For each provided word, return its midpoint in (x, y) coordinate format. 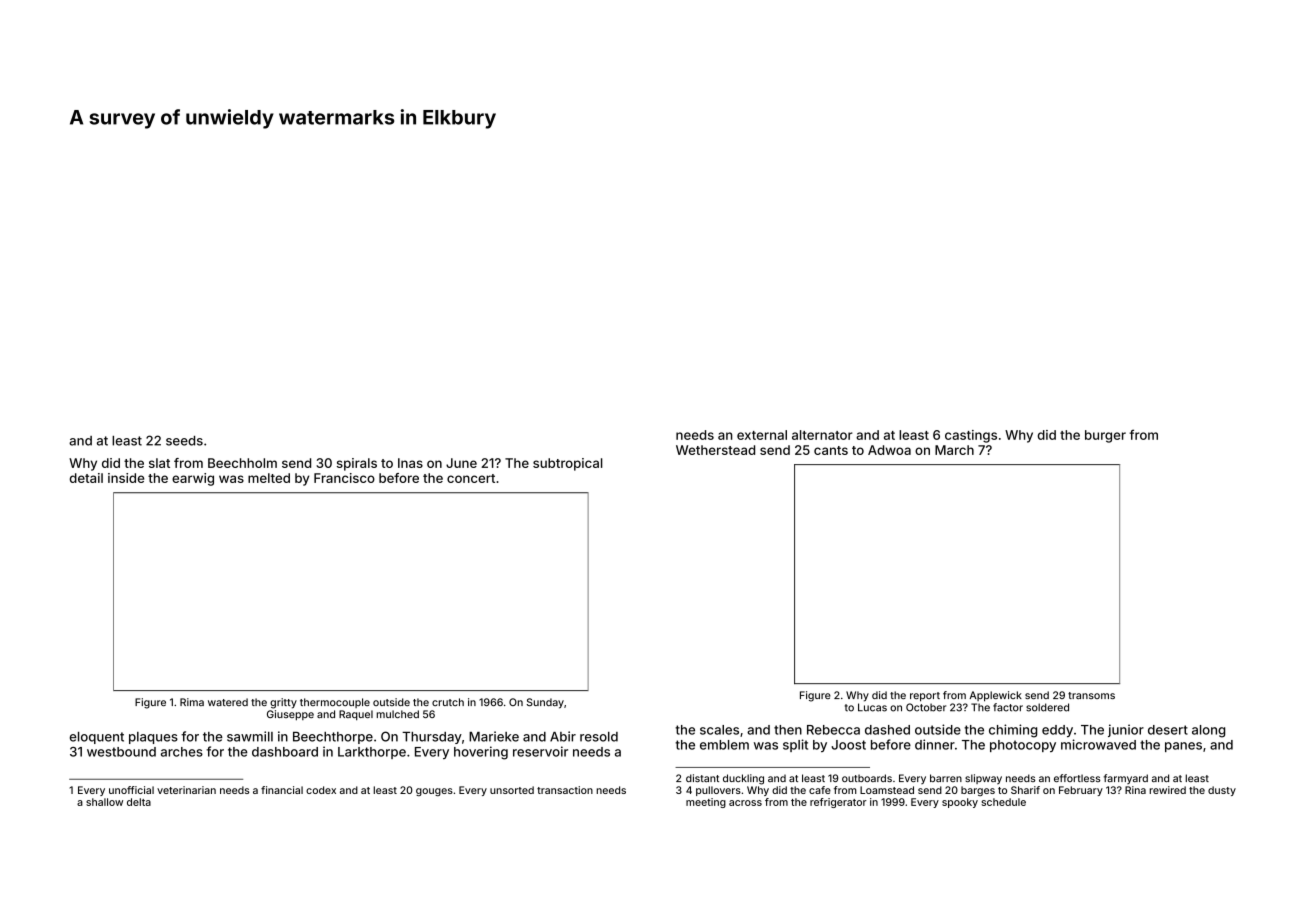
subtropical (568, 464)
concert (471, 478)
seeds (184, 441)
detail (86, 478)
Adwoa (889, 450)
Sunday (545, 703)
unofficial (131, 790)
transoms (1091, 695)
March (954, 450)
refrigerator (838, 803)
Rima (192, 702)
